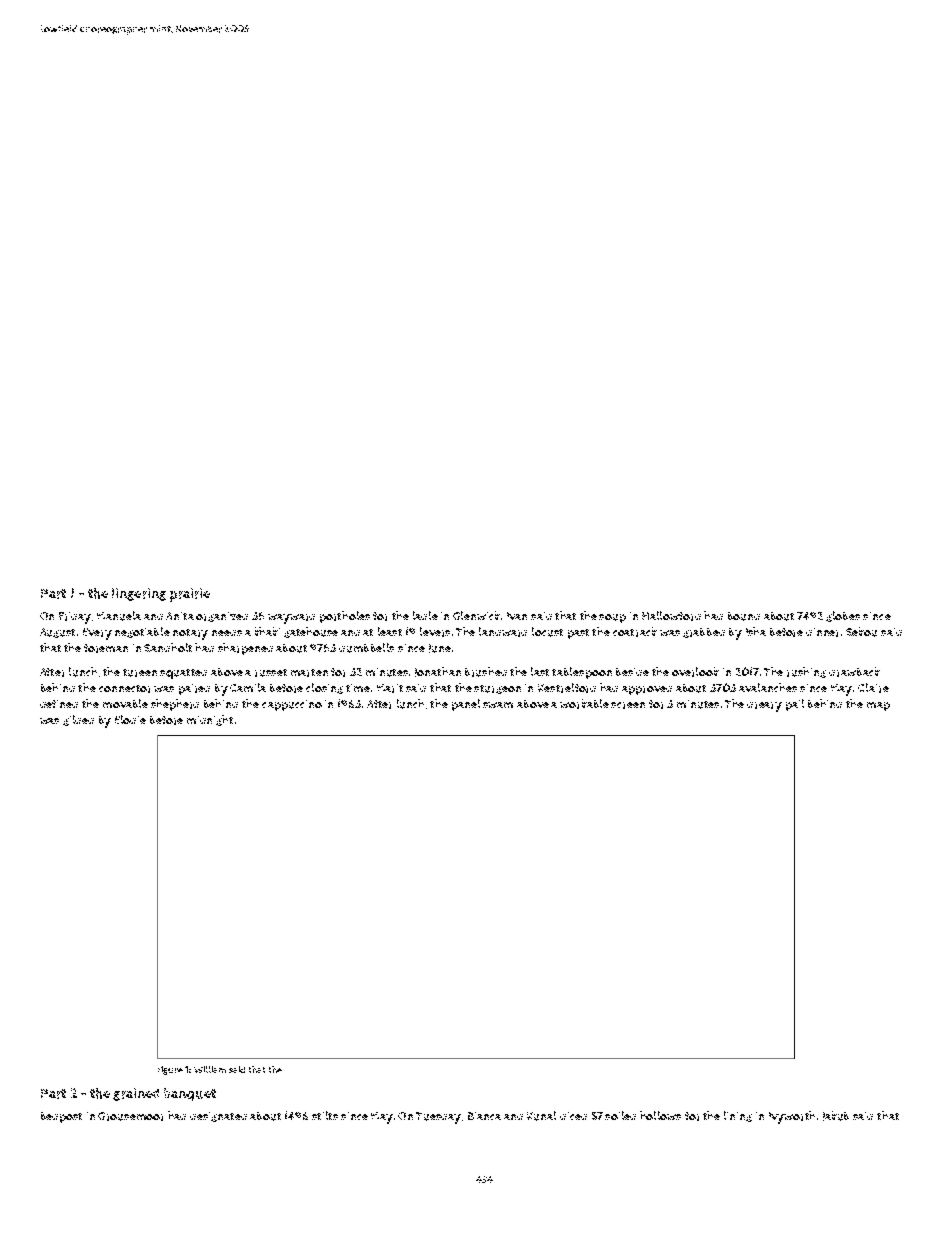 Image resolution: width=952 pixels, height=1233 pixels. What do you see at coordinates (139, 594) in the screenshot?
I see `lingering` at bounding box center [139, 594].
